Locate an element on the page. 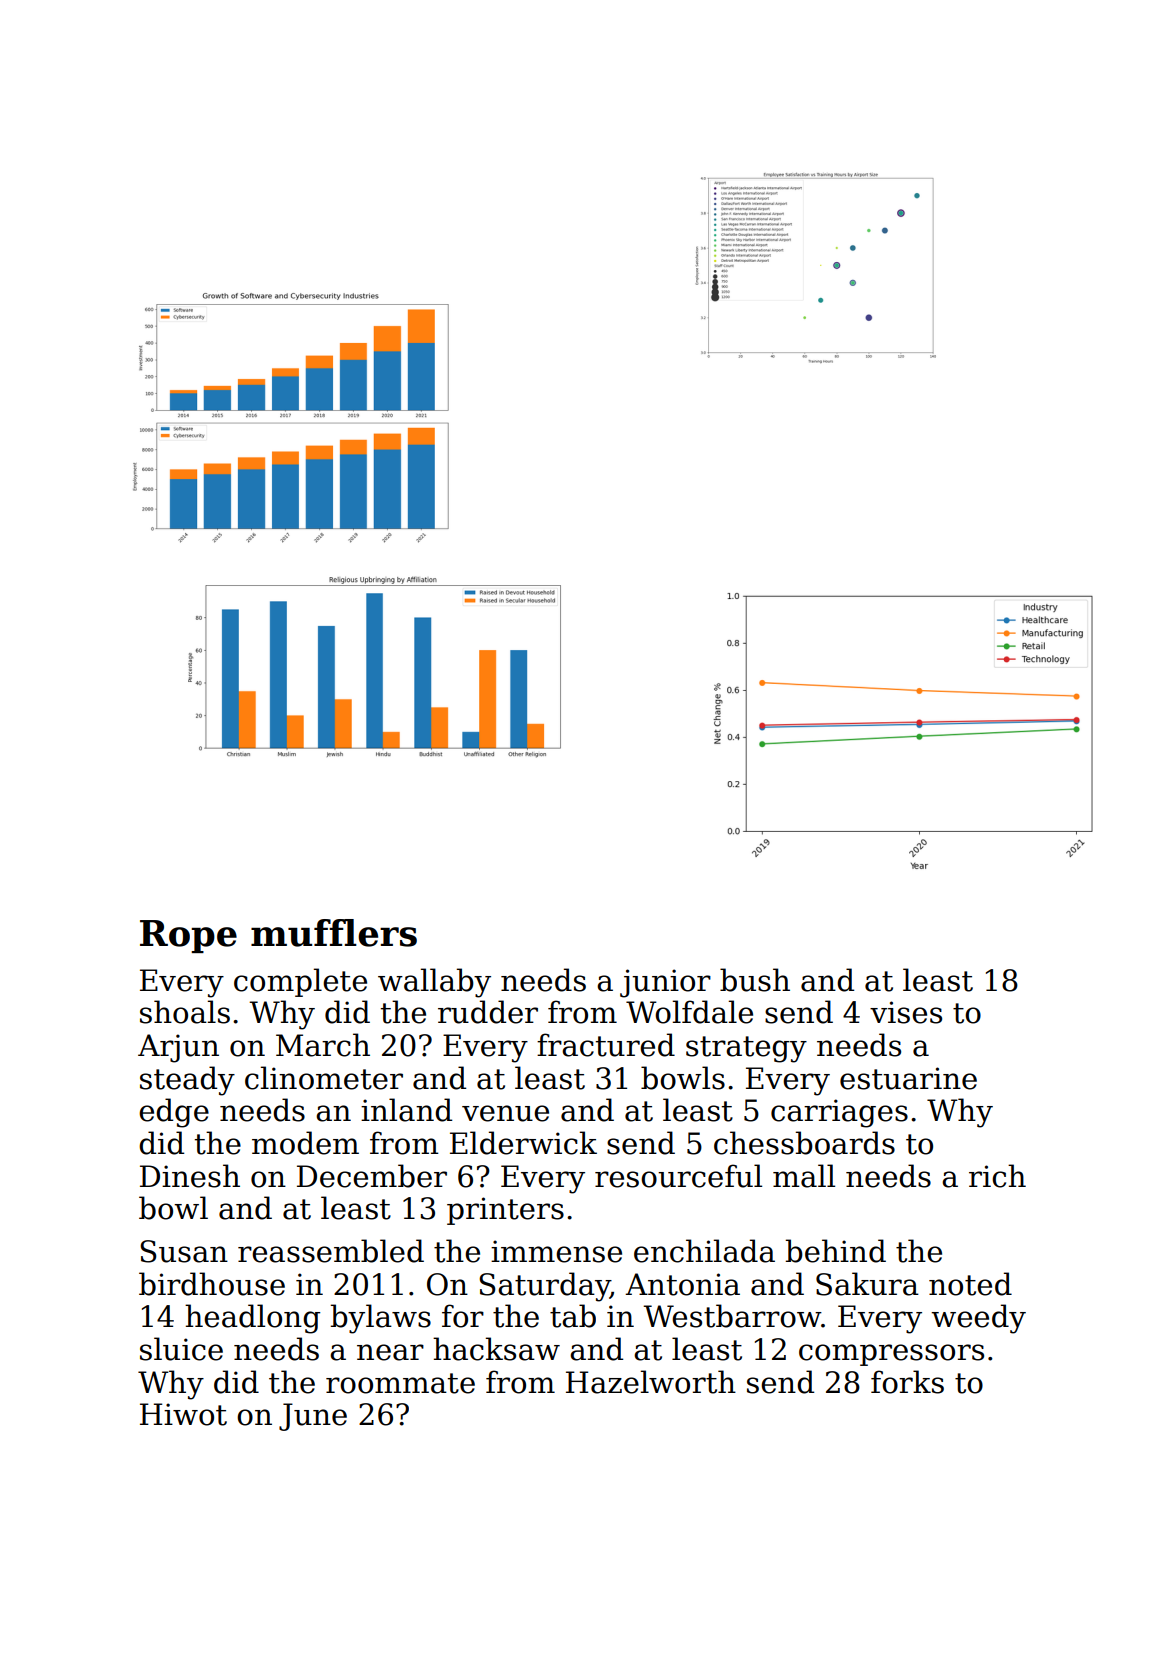 The image size is (1165, 1654). rich is located at coordinates (997, 1176).
